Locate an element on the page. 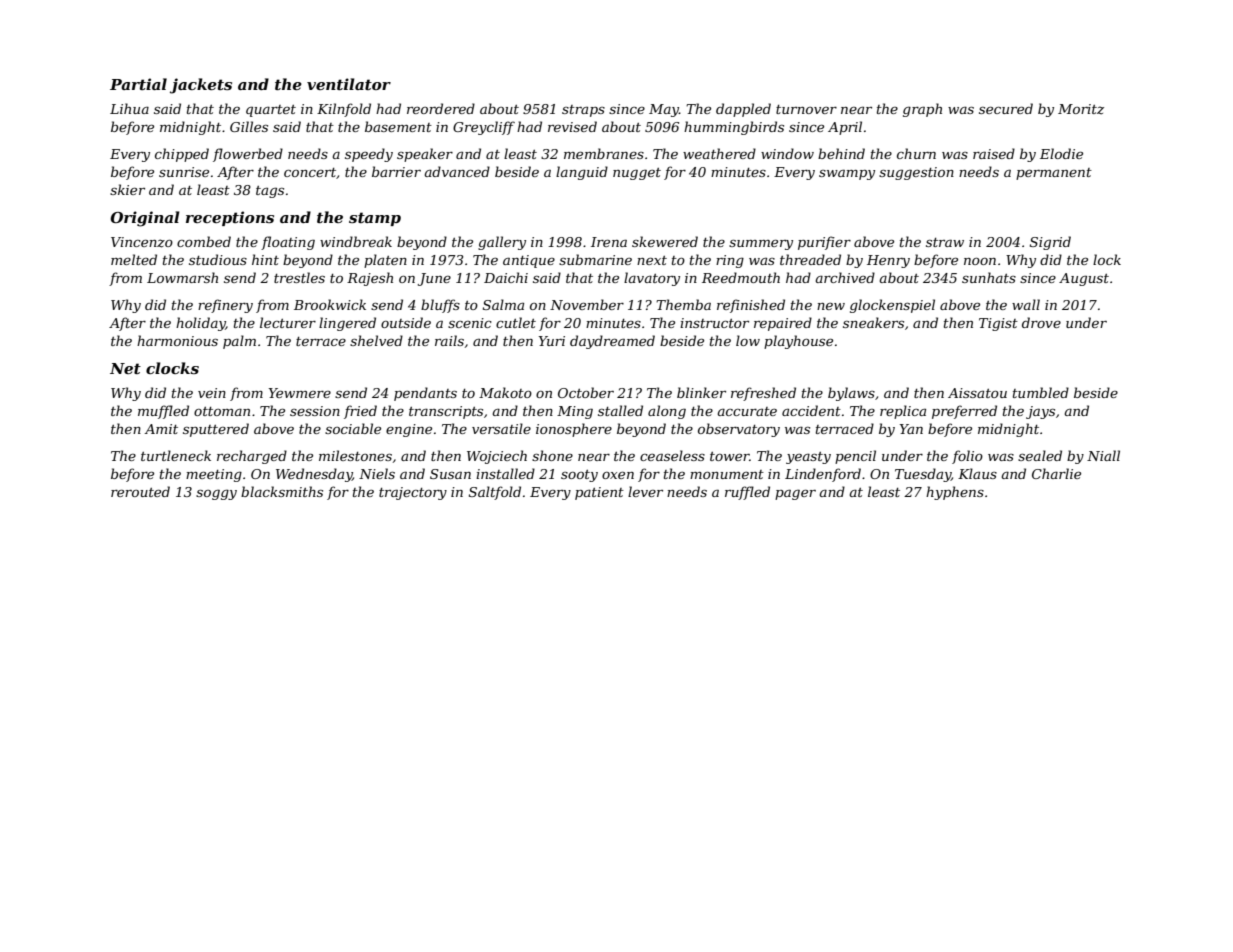 The image size is (1233, 952). blacksmiths is located at coordinates (282, 491).
